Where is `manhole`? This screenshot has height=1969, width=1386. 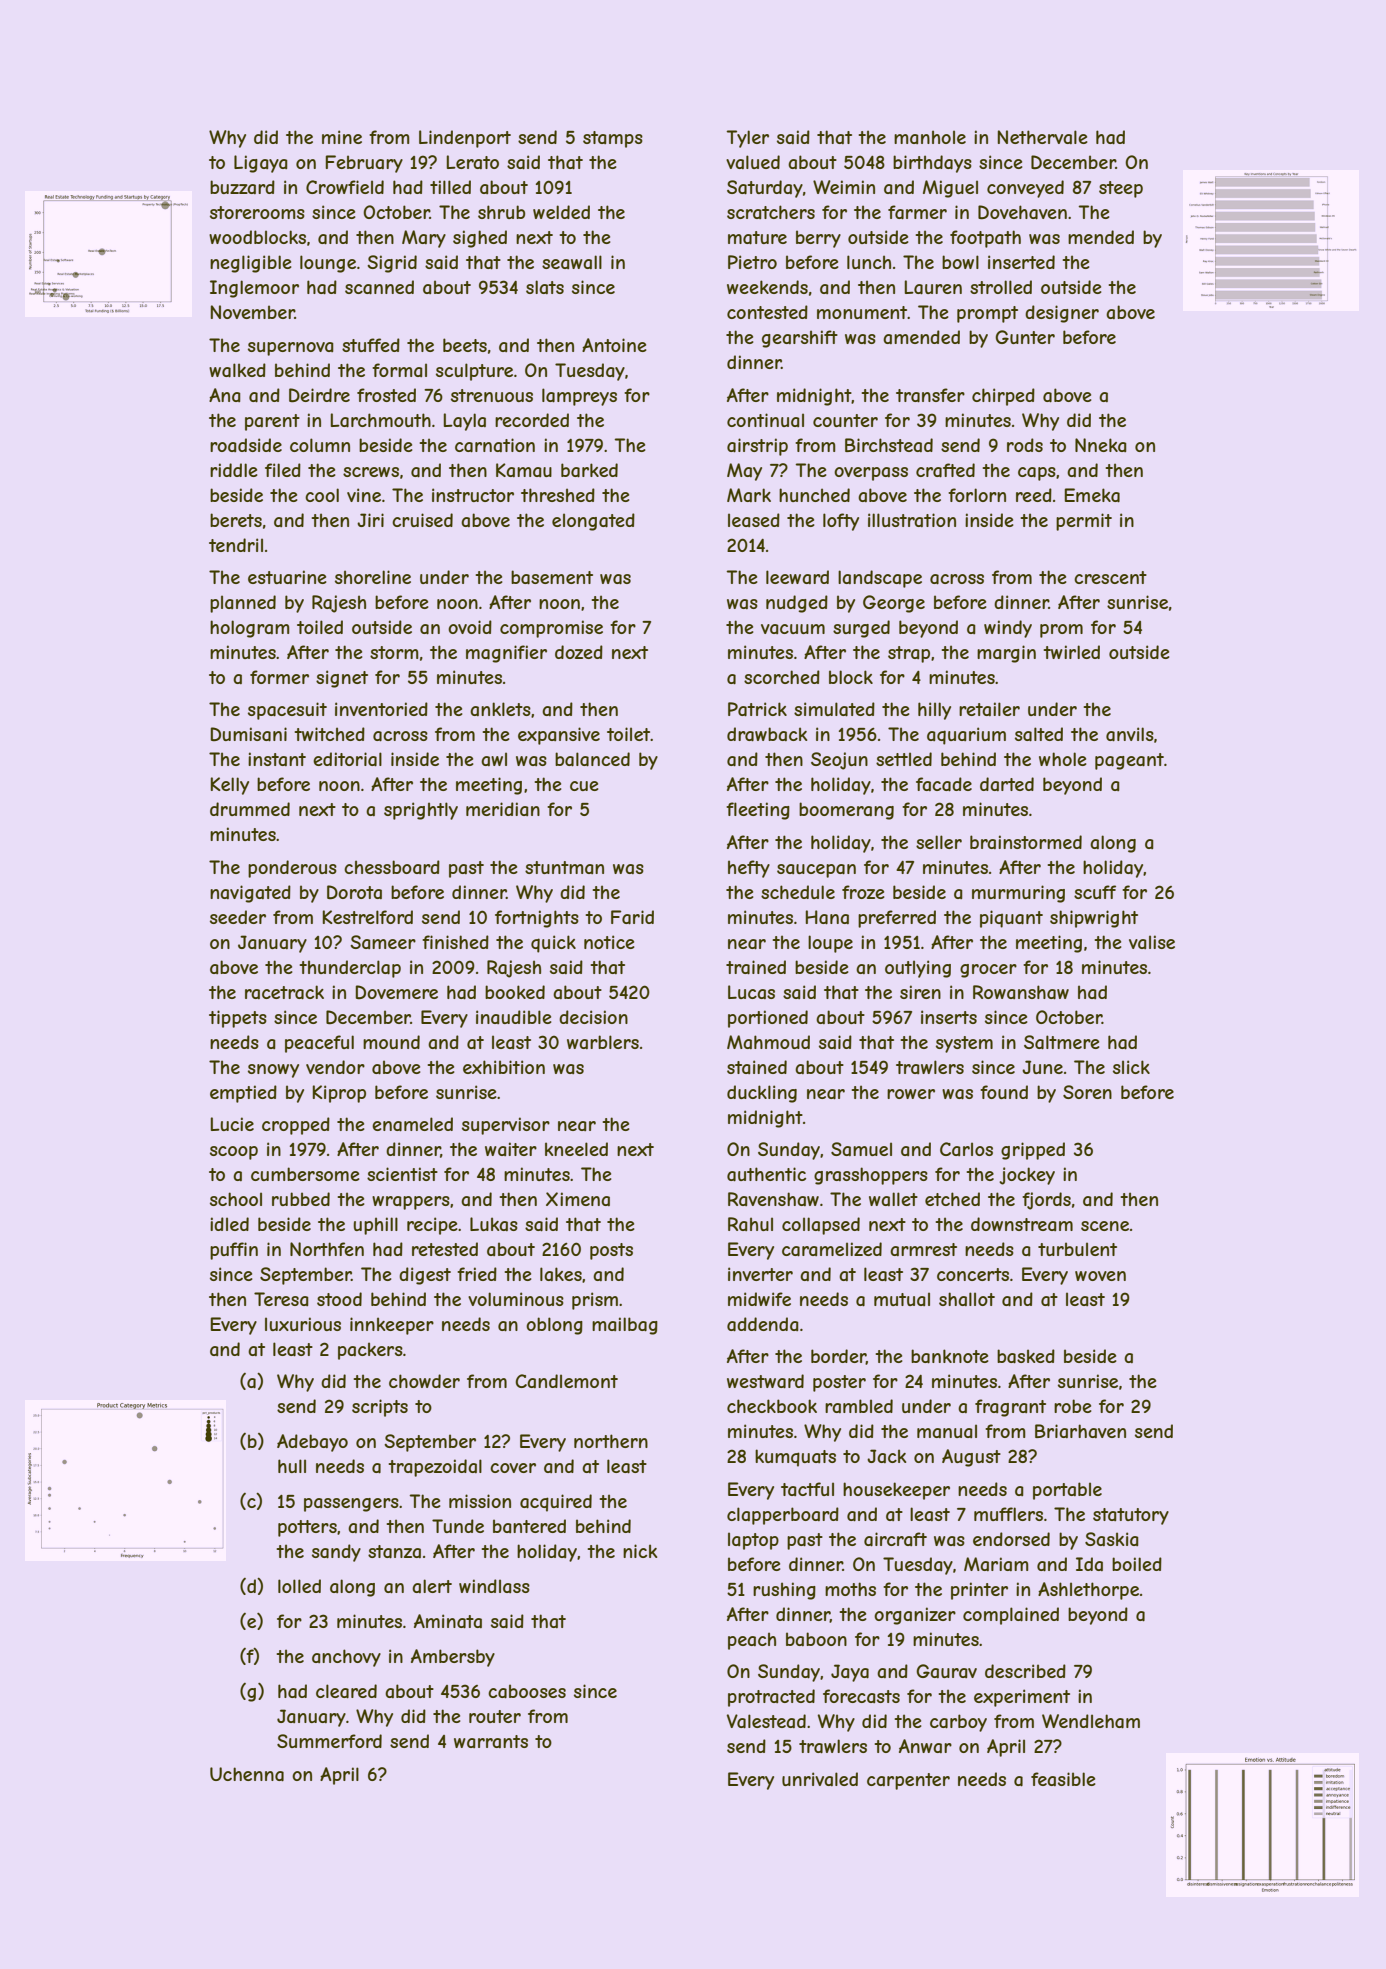 manhole is located at coordinates (930, 137).
